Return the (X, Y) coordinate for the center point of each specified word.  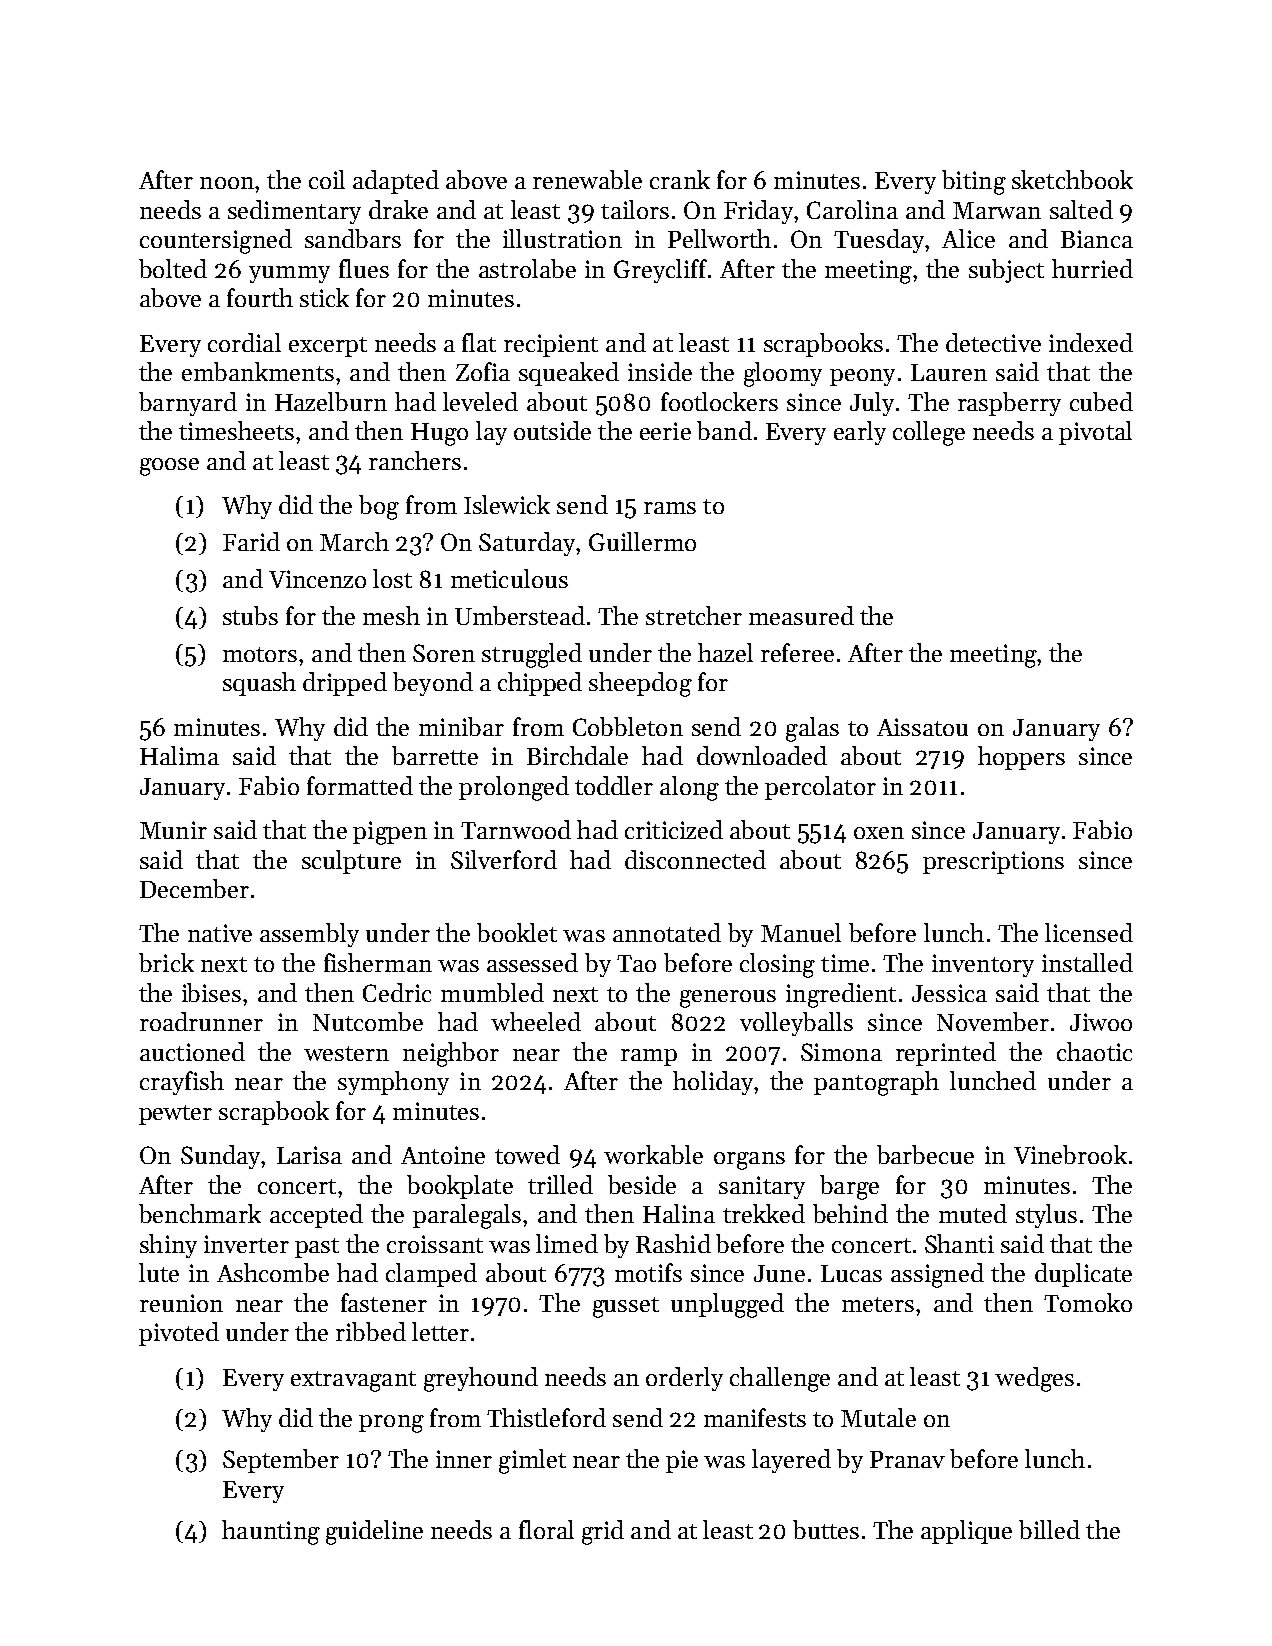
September (281, 1461)
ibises (211, 992)
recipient (551, 345)
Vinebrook (1070, 1154)
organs (749, 1161)
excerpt (328, 347)
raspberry (1009, 404)
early (860, 433)
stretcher (694, 615)
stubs (250, 615)
